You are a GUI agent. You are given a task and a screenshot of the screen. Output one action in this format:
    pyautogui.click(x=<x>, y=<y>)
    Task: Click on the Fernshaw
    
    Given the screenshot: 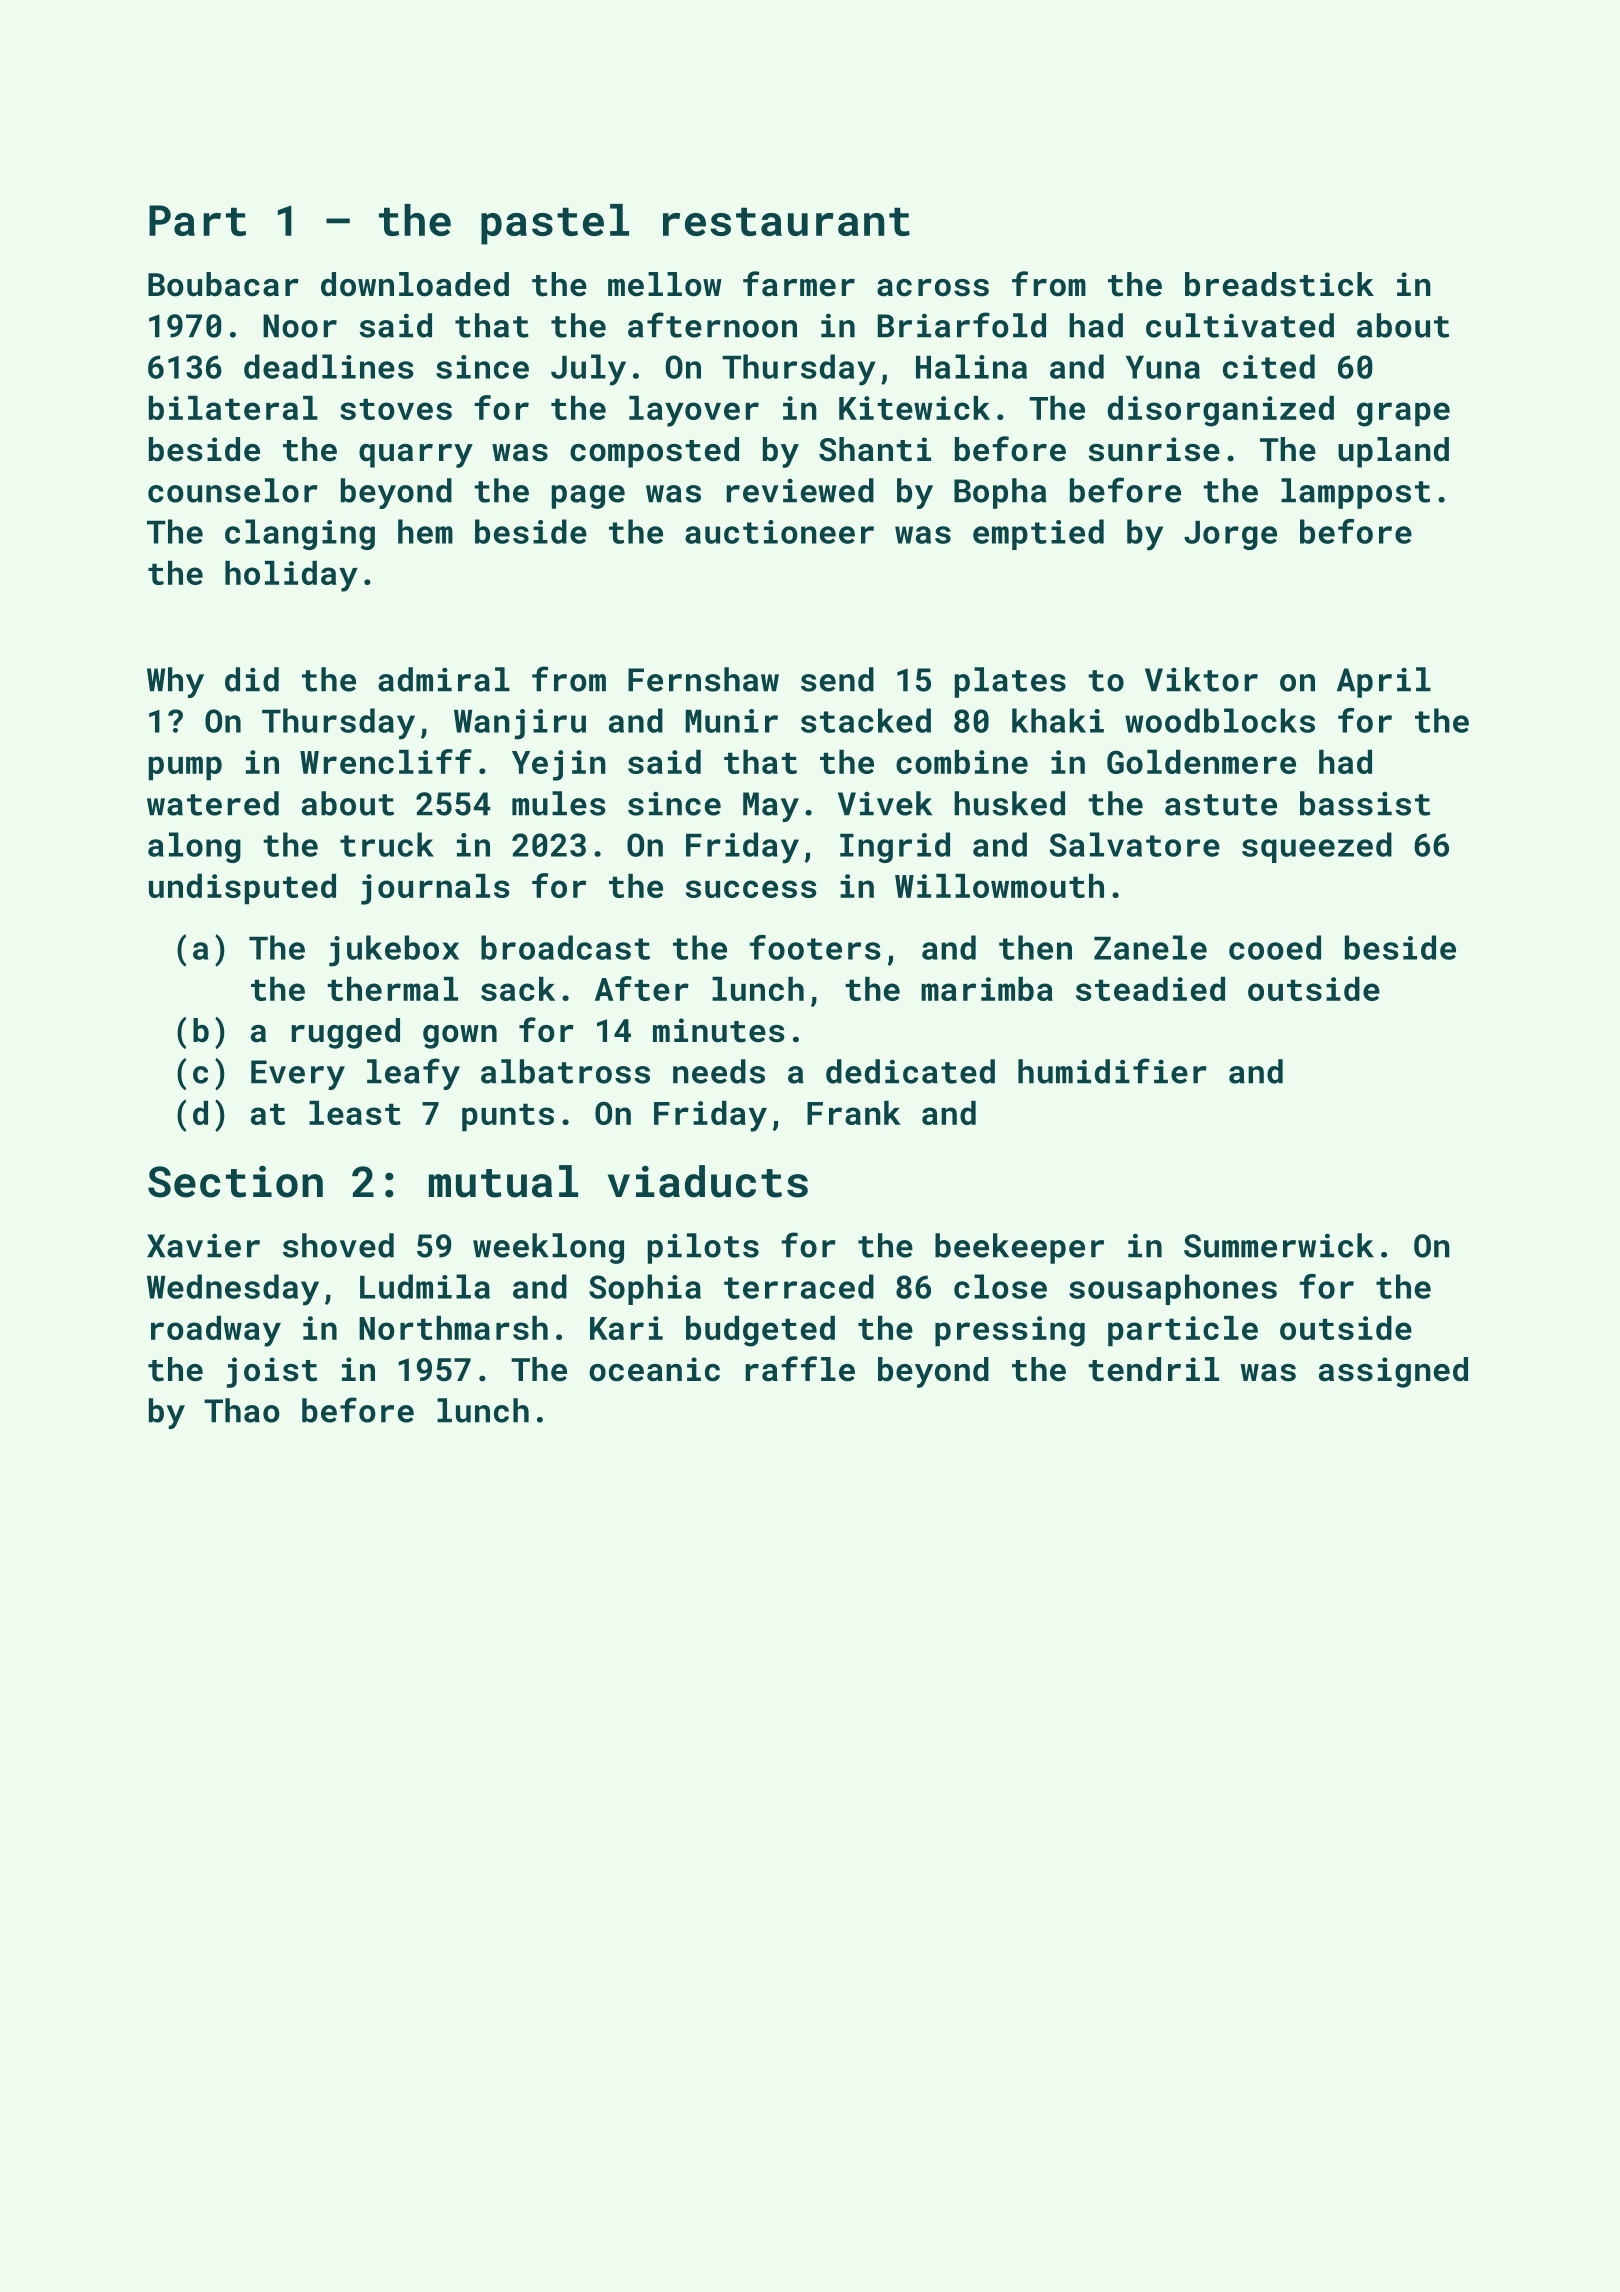 What is the action you would take?
    pyautogui.click(x=703, y=679)
